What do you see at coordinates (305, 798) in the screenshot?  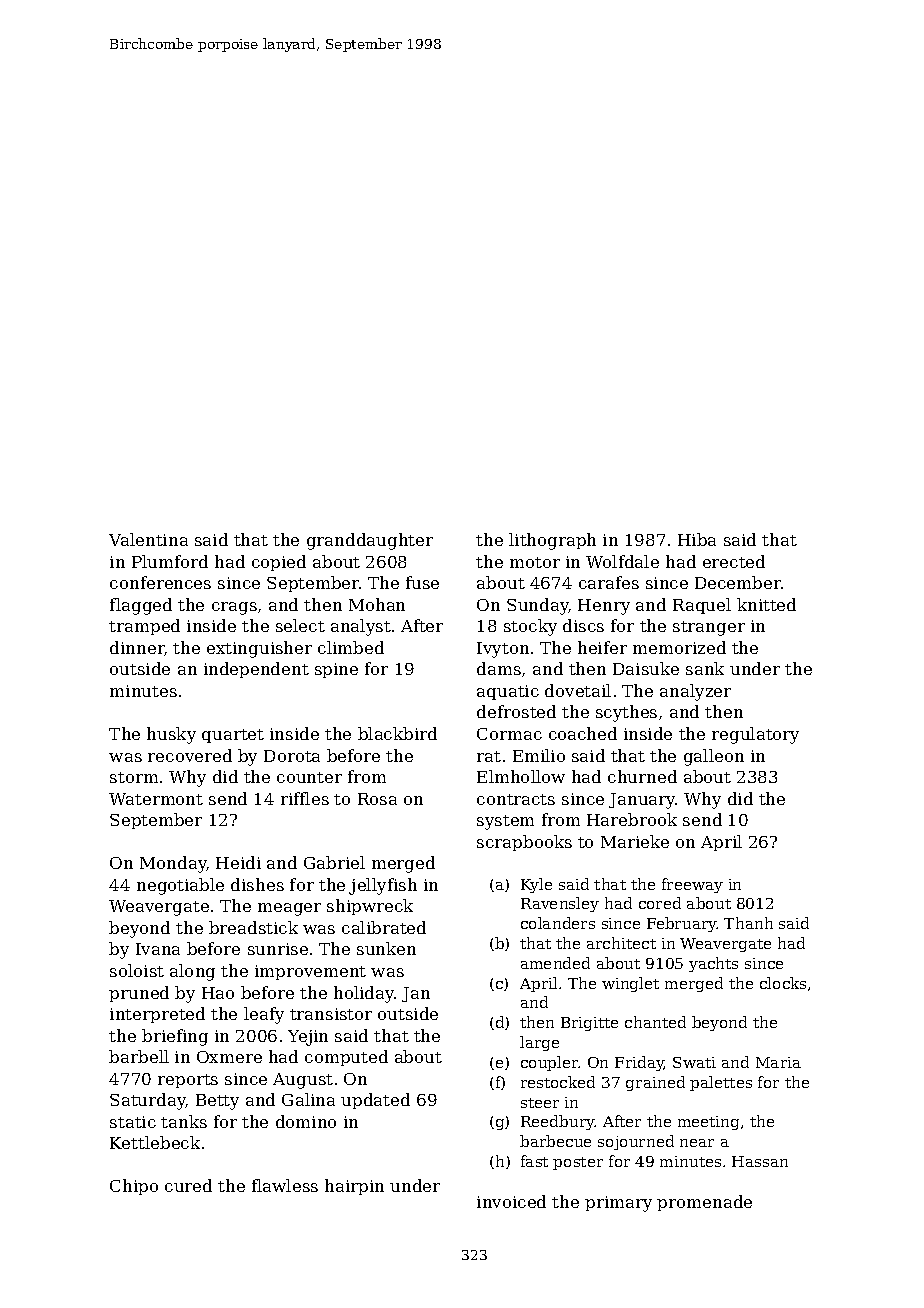 I see `riffles` at bounding box center [305, 798].
